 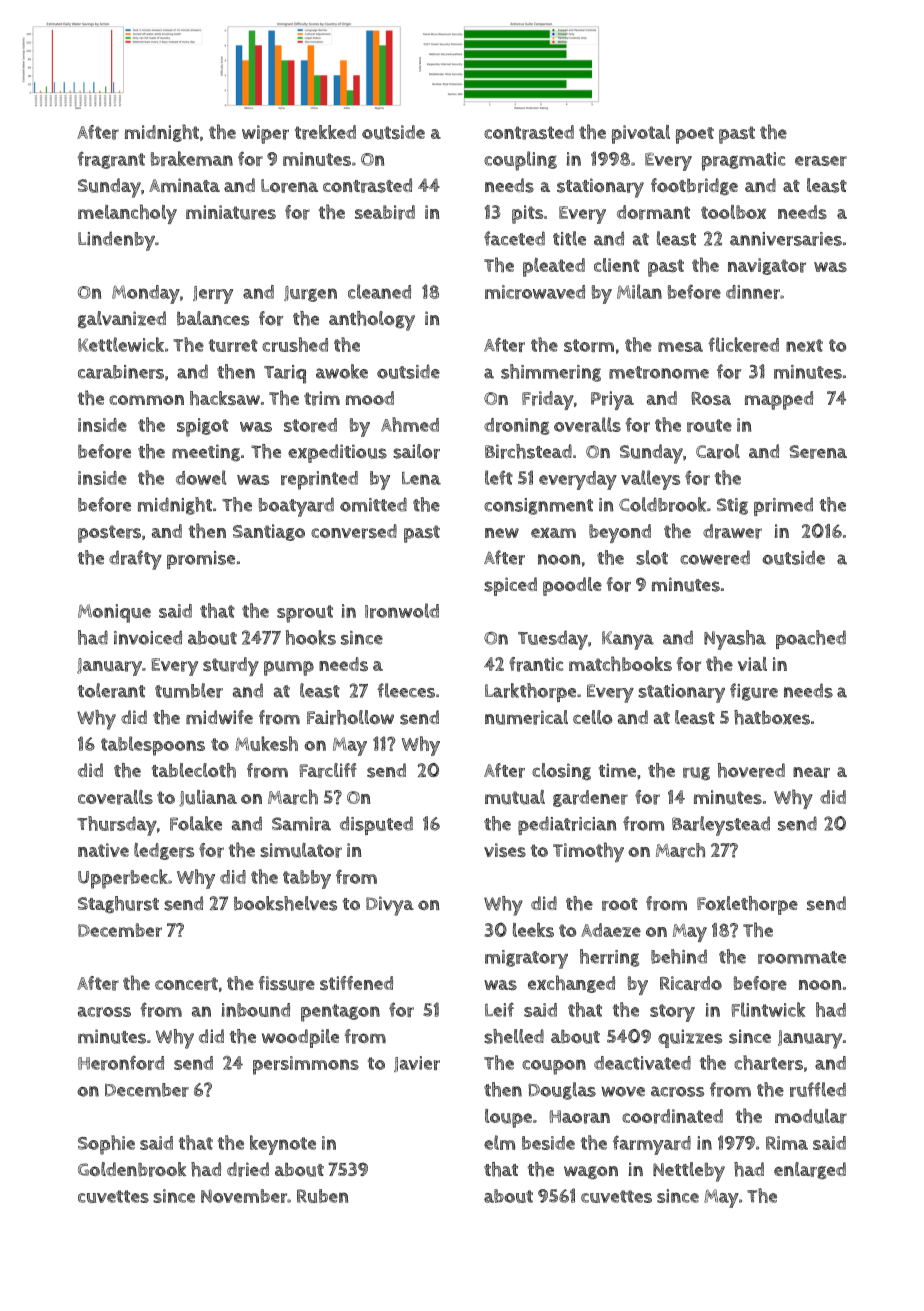 I want to click on poet, so click(x=695, y=135).
